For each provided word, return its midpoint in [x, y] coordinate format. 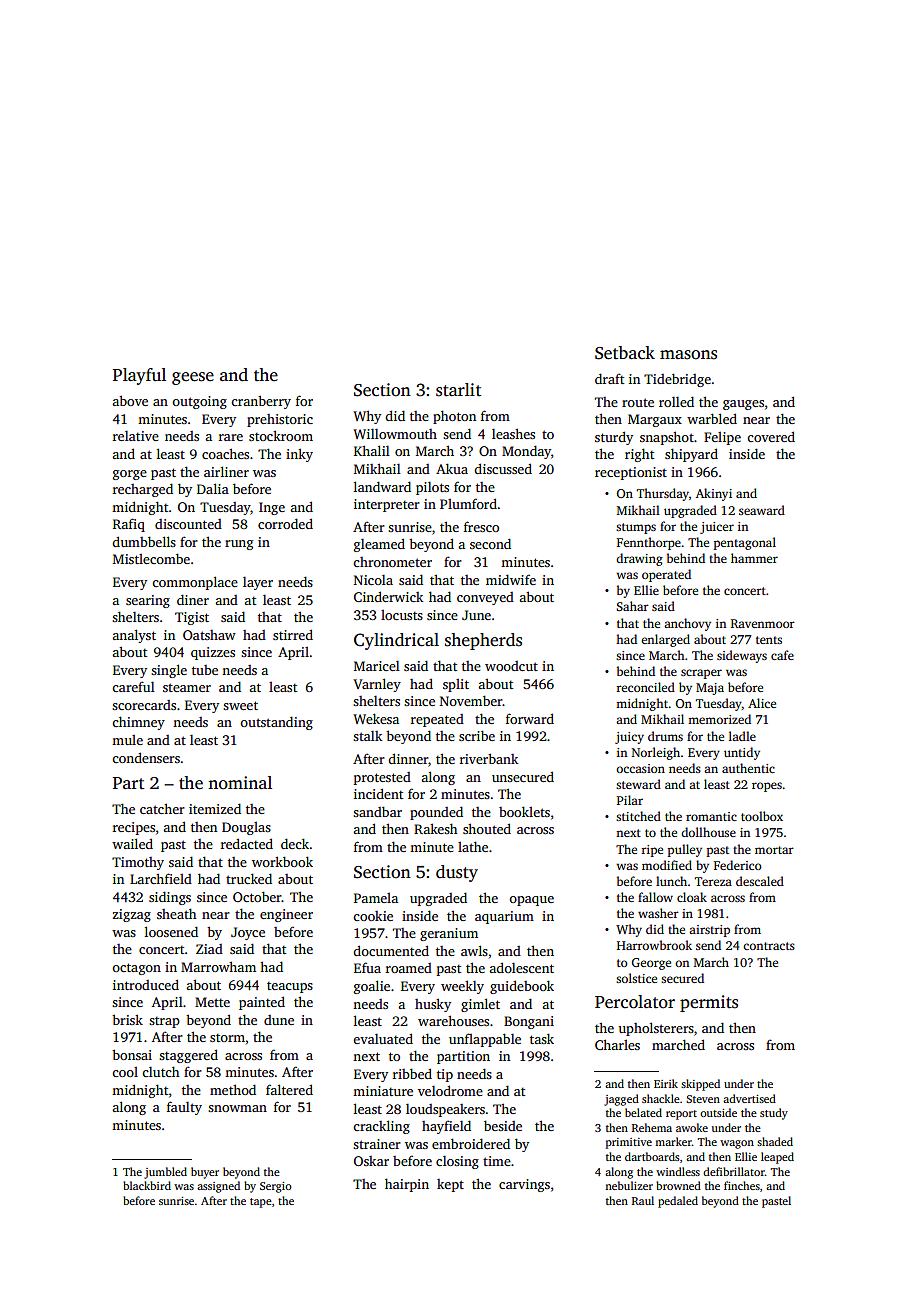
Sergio [276, 1187]
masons [688, 355]
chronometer [392, 562]
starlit [458, 390]
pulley [685, 850]
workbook [282, 861]
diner [193, 599]
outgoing [199, 402]
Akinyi [714, 494]
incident [378, 793]
